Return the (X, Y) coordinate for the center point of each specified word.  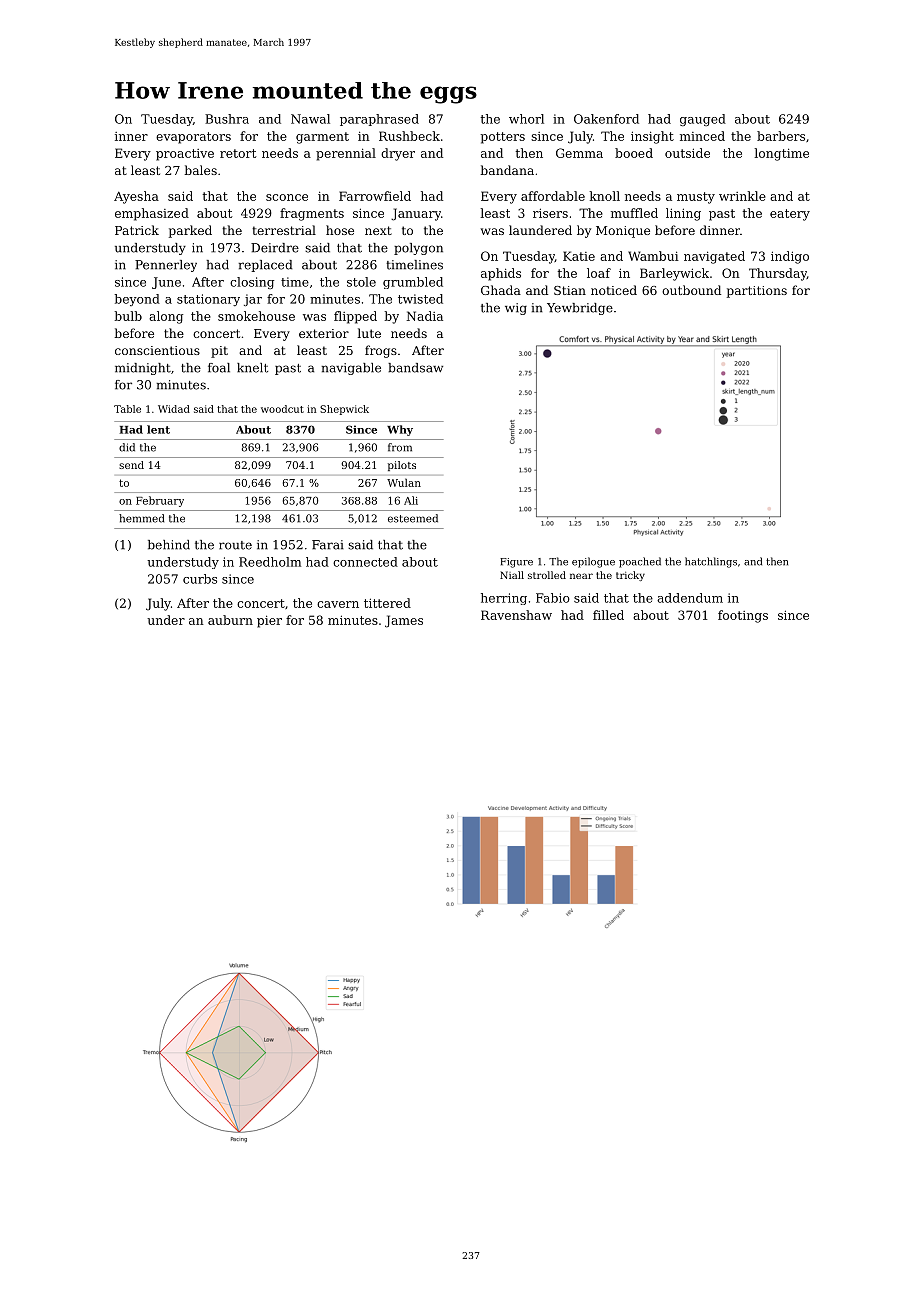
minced (702, 136)
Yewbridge (580, 309)
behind (169, 545)
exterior (324, 333)
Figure (516, 563)
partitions (757, 292)
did (127, 447)
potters (502, 138)
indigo (790, 257)
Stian (570, 290)
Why (400, 430)
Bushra (227, 119)
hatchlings (711, 562)
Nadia (424, 316)
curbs (200, 579)
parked (190, 231)
